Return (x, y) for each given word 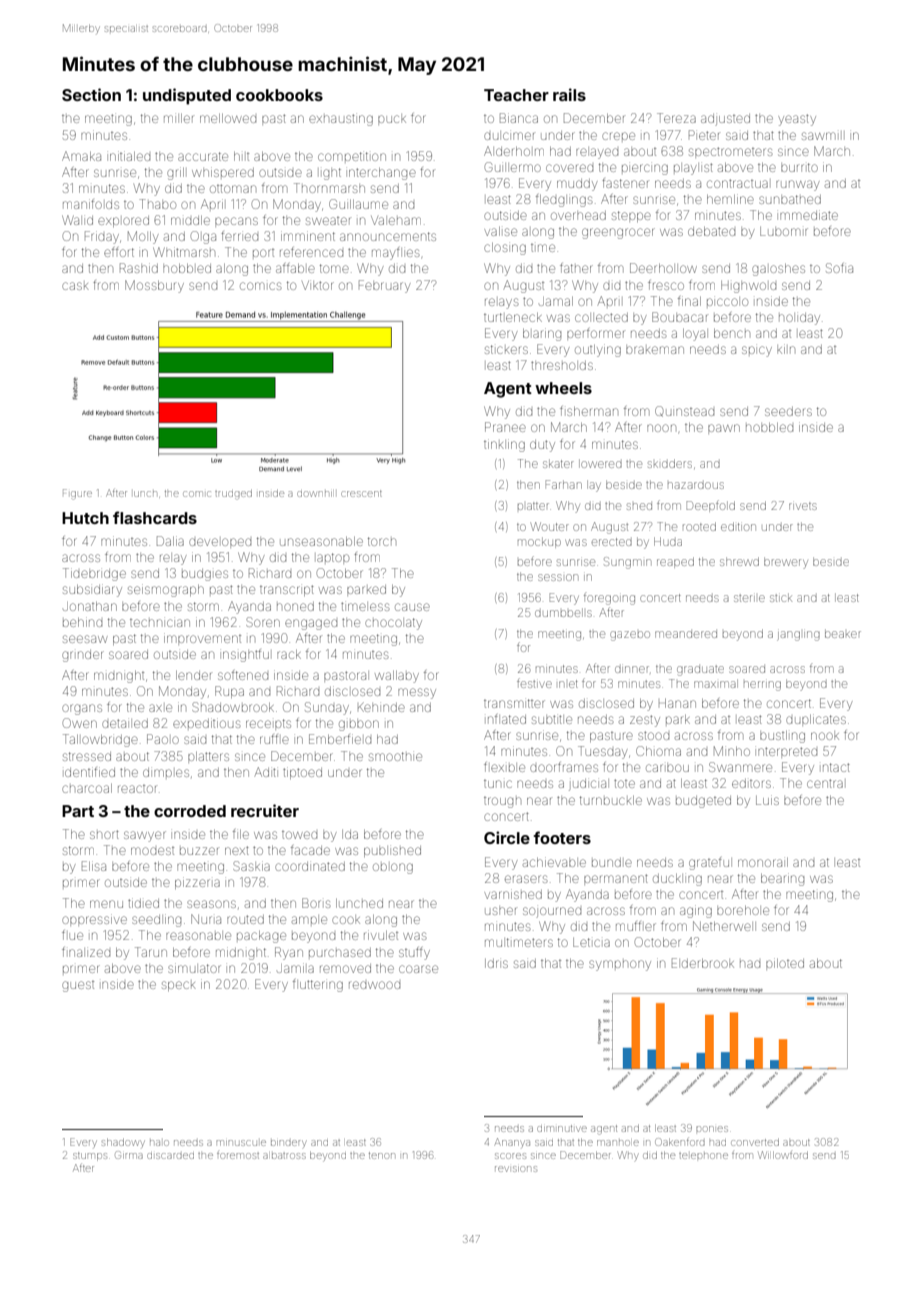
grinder (83, 656)
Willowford (783, 1155)
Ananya (512, 1142)
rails (569, 94)
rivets (803, 506)
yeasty (797, 120)
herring (762, 686)
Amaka (81, 156)
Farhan (564, 484)
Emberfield (340, 739)
